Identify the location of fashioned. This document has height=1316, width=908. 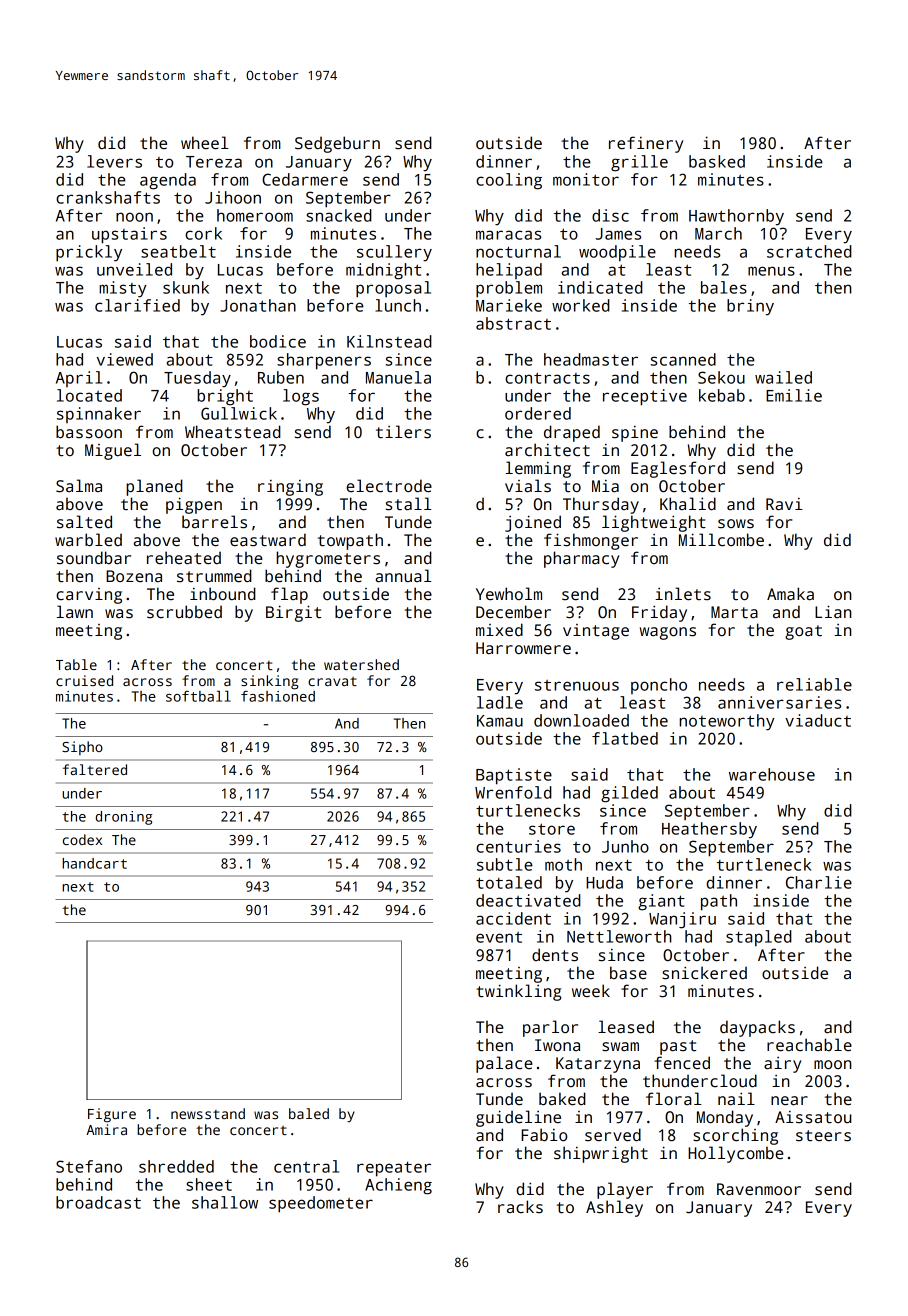
(278, 696).
